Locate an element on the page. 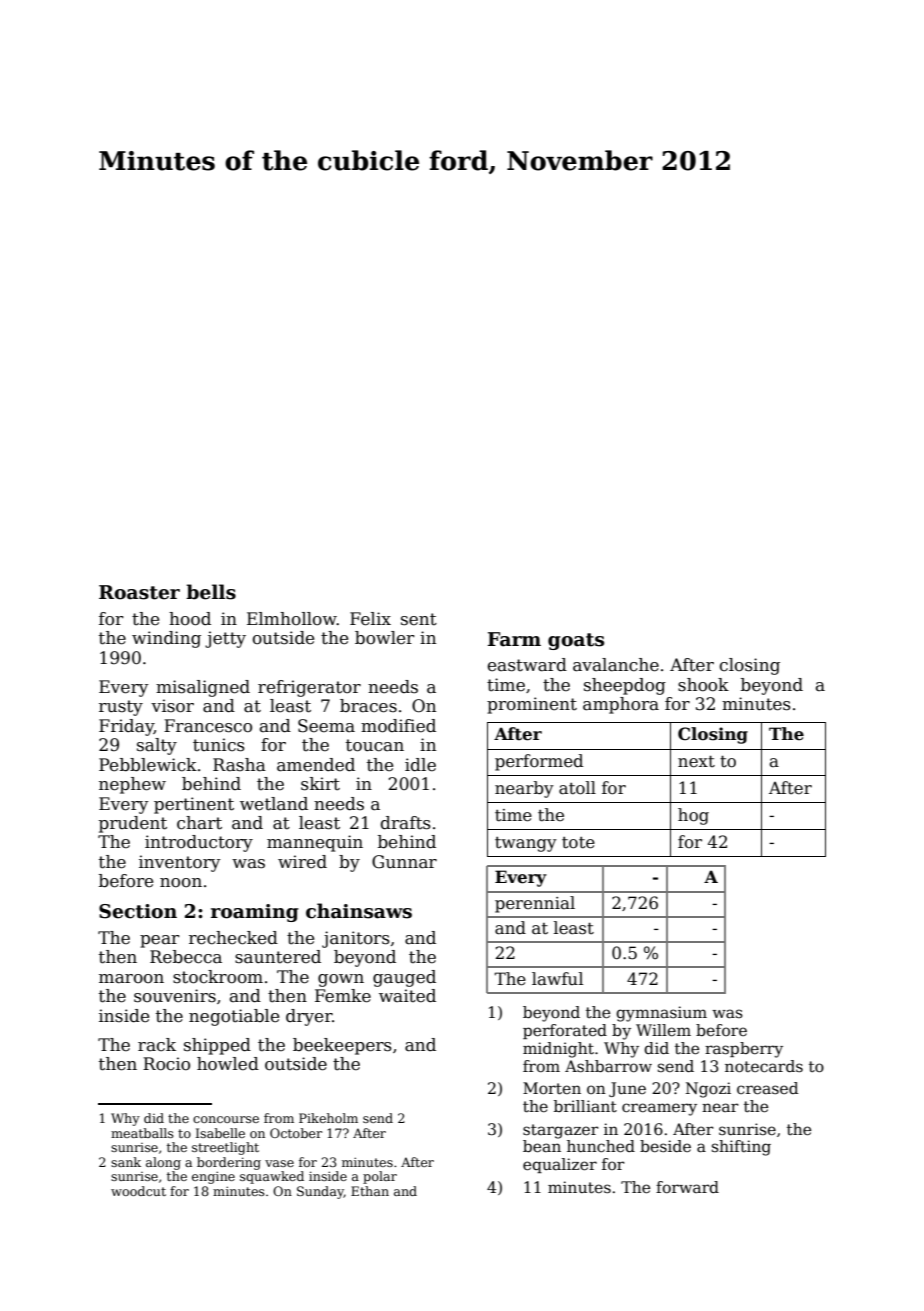 This page has height=1311, width=924. maroon is located at coordinates (131, 979).
